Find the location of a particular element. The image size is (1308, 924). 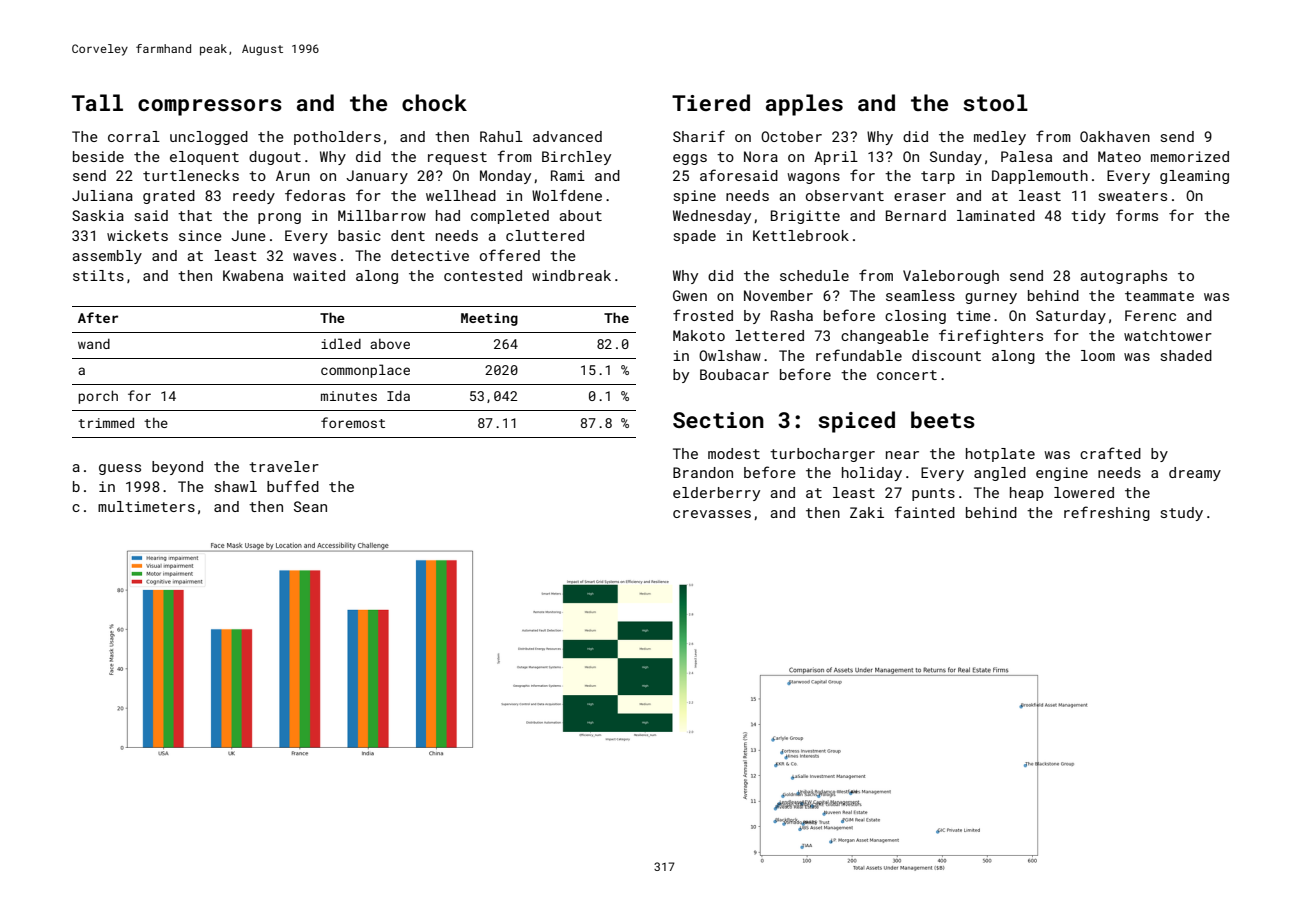

Tall is located at coordinates (97, 102).
